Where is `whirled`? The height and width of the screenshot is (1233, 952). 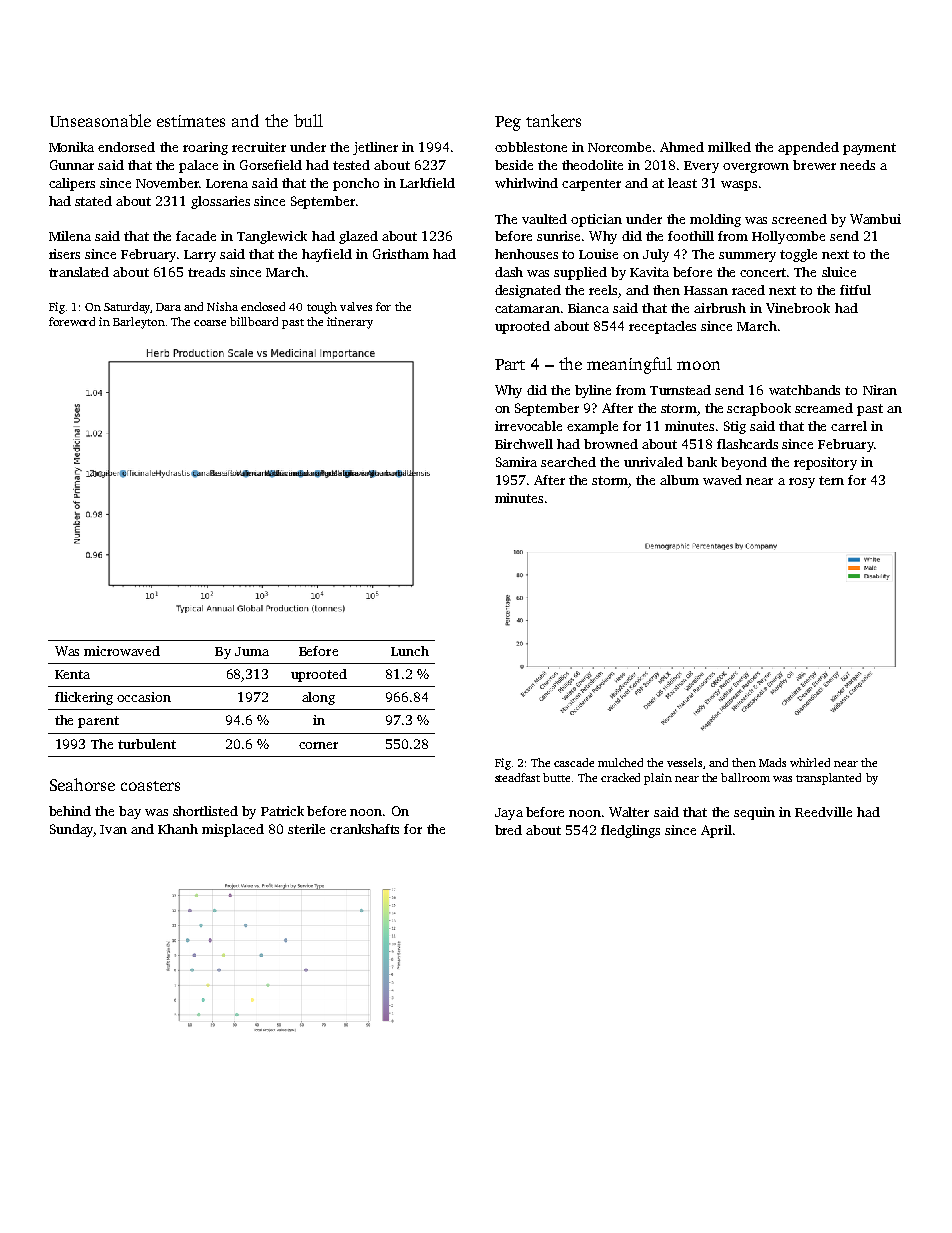 whirled is located at coordinates (810, 762).
